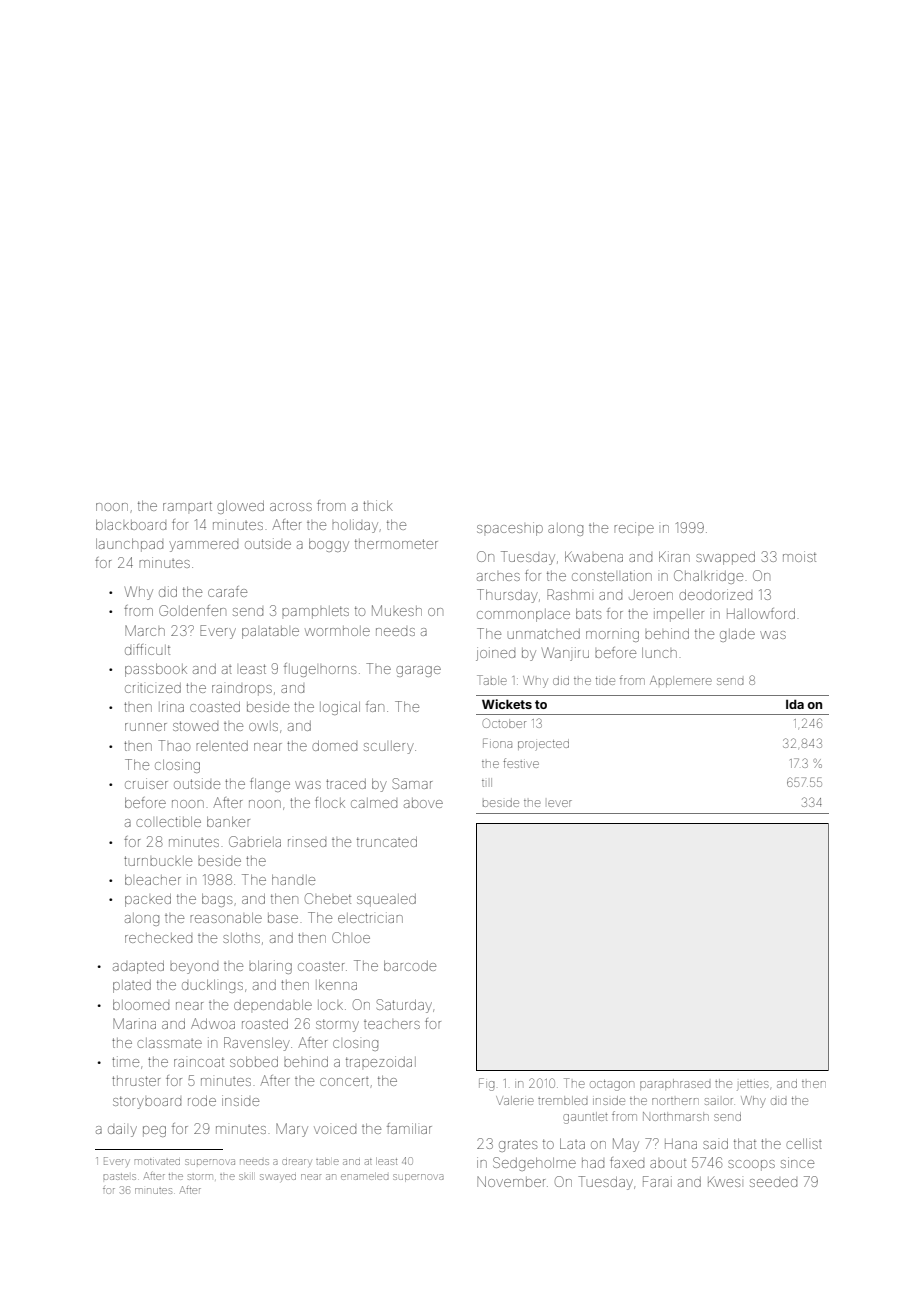 The image size is (924, 1308). I want to click on Applemere, so click(681, 681).
